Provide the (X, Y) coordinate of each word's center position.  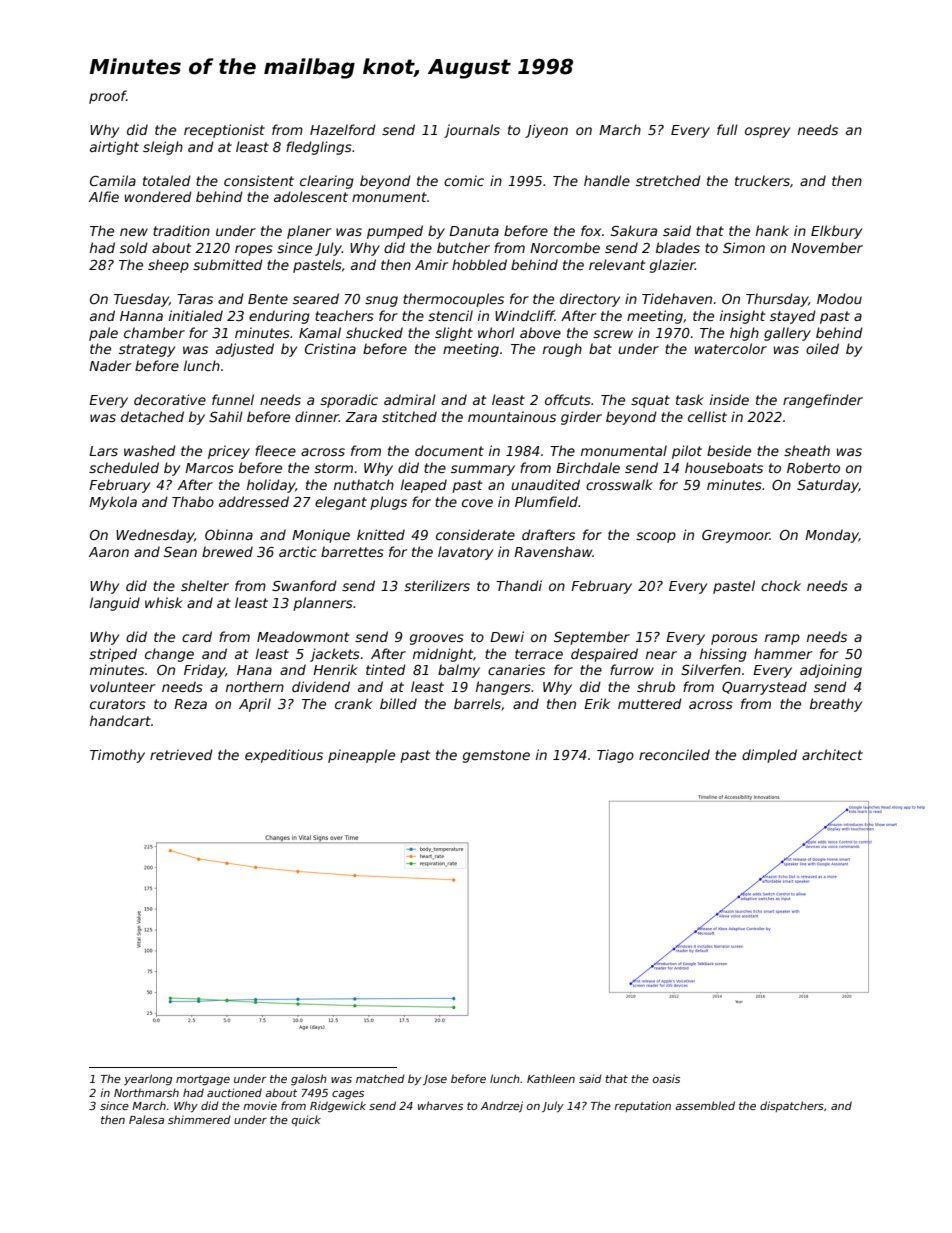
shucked (374, 332)
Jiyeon (546, 131)
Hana (254, 670)
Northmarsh (146, 1092)
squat (650, 401)
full (727, 129)
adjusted (245, 350)
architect (832, 754)
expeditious (284, 756)
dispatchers (792, 1106)
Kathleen (551, 1078)
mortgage (203, 1080)
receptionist (224, 131)
